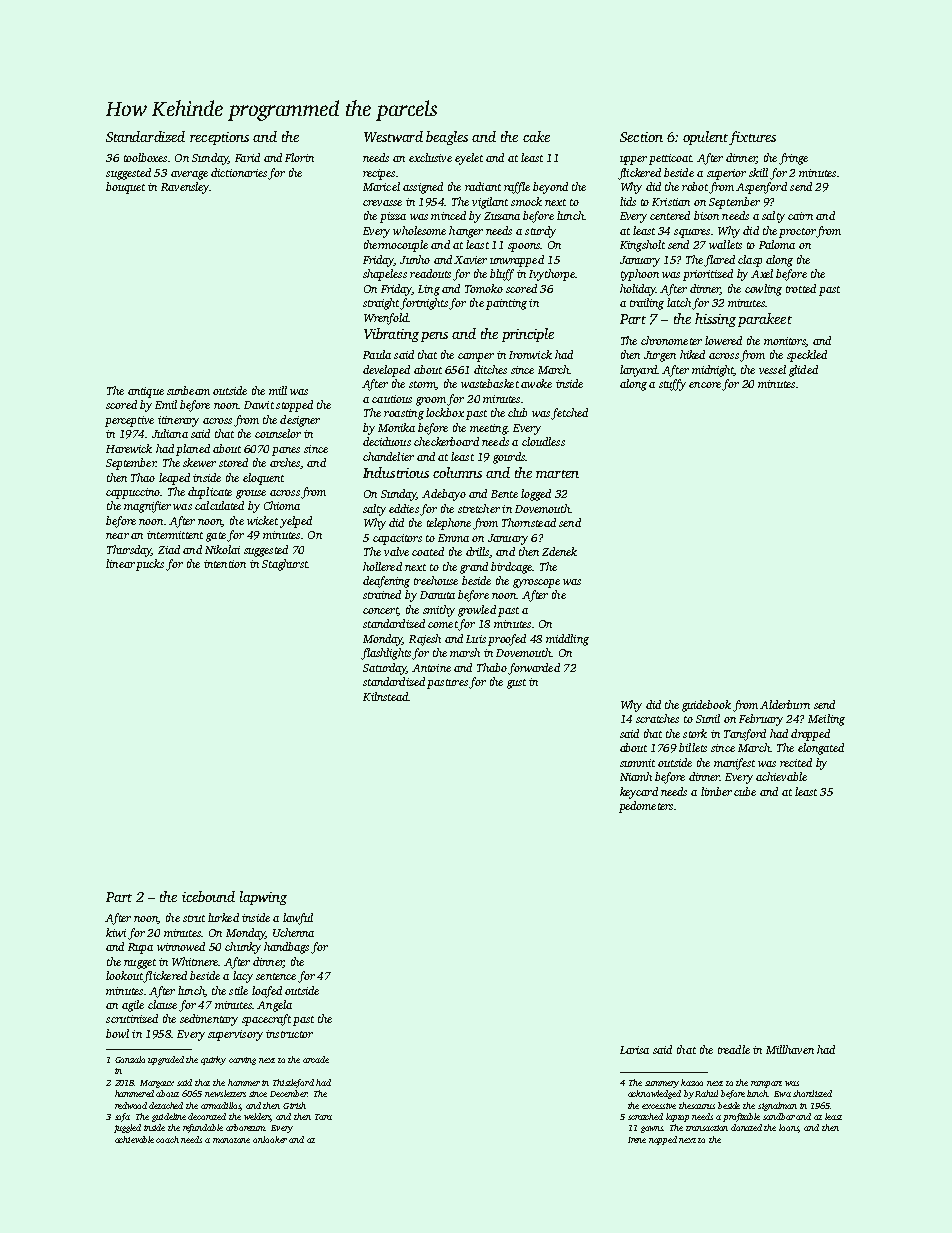 The image size is (952, 1233). Describe the element at coordinates (167, 1139) in the screenshot. I see `coach` at that location.
